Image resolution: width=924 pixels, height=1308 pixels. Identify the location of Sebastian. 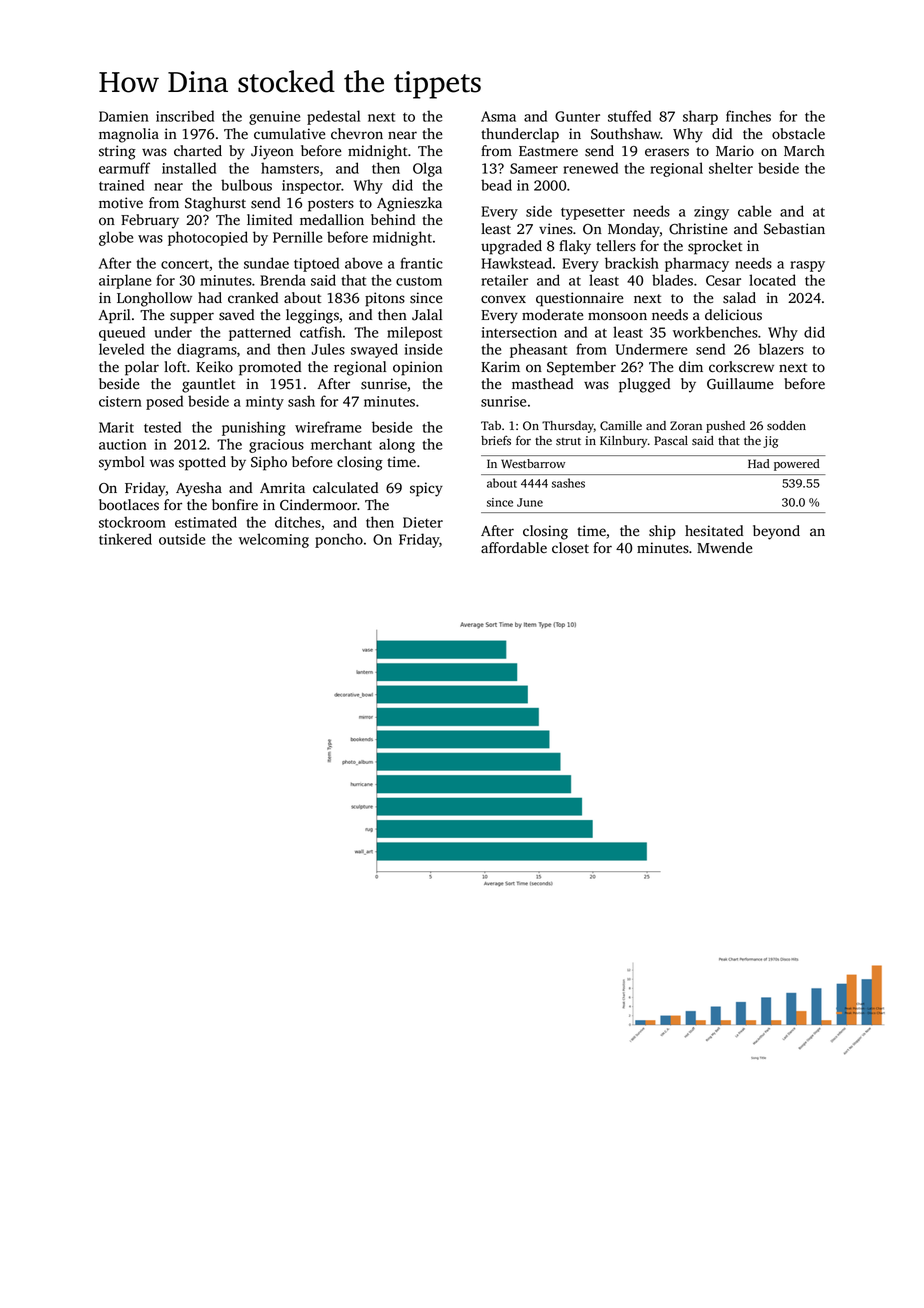
(794, 229).
